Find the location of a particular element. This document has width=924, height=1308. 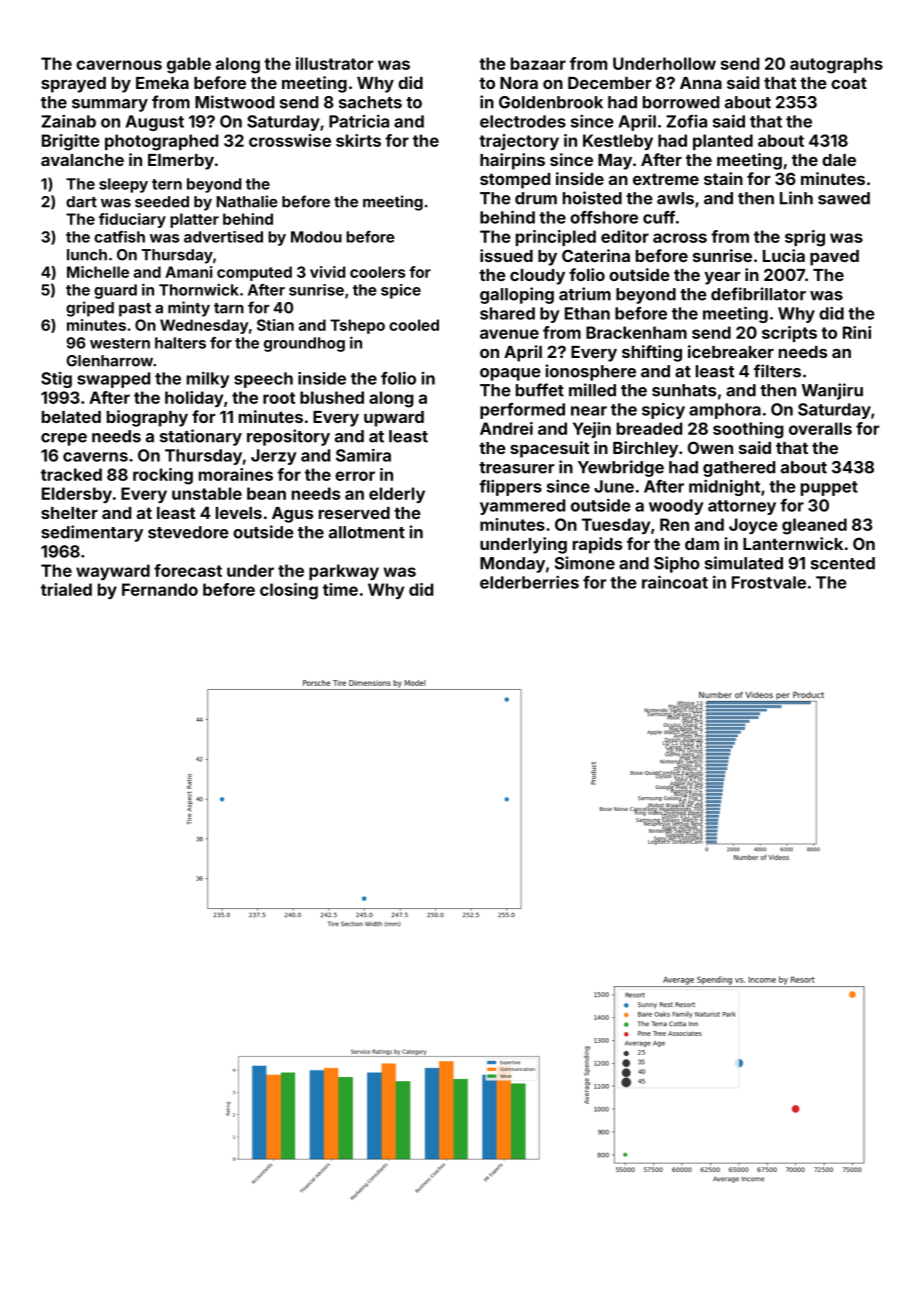

filters is located at coordinates (777, 371).
